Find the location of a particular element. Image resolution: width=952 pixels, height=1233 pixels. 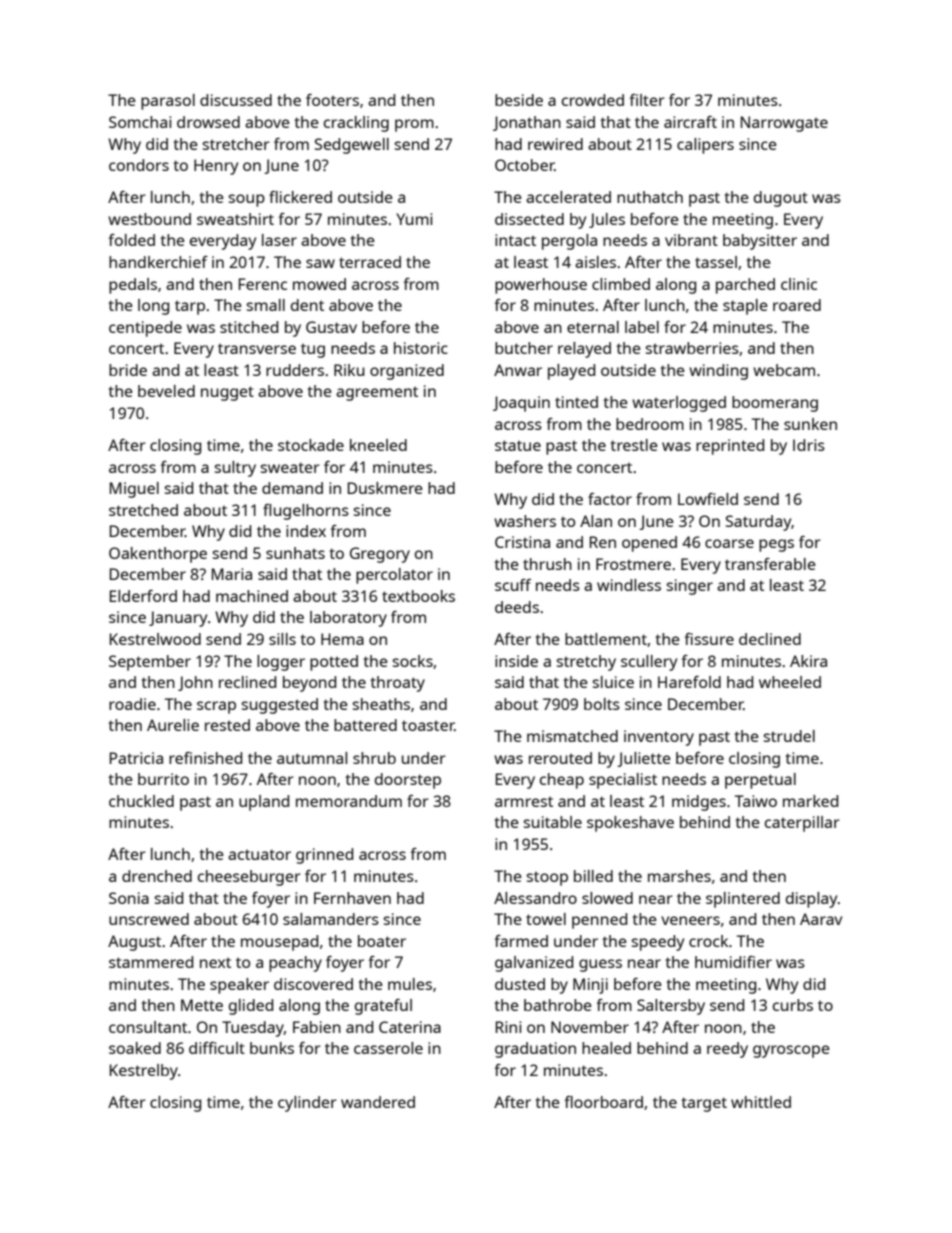

cylinder is located at coordinates (307, 1104).
